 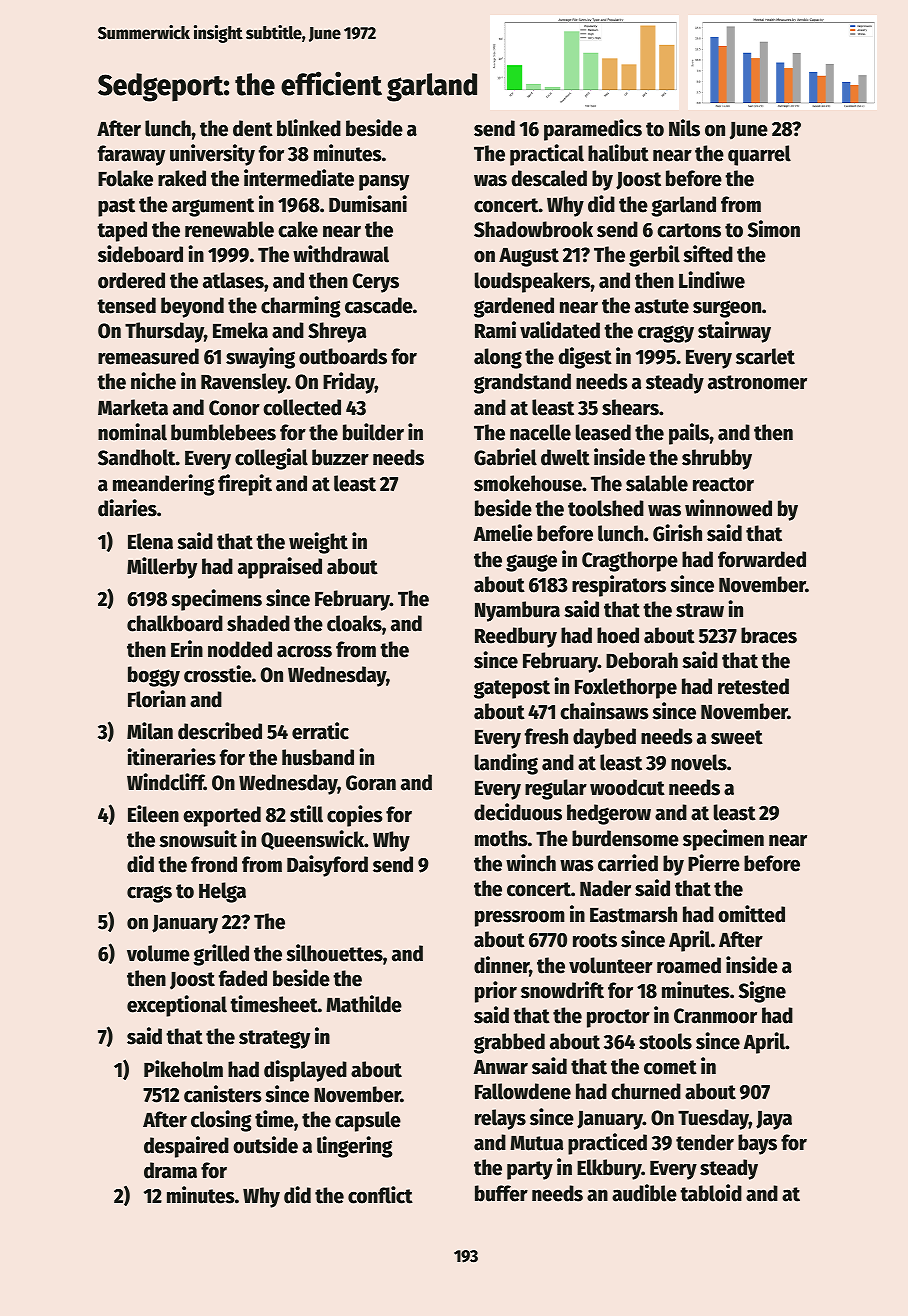 I want to click on shrubby, so click(x=717, y=459).
